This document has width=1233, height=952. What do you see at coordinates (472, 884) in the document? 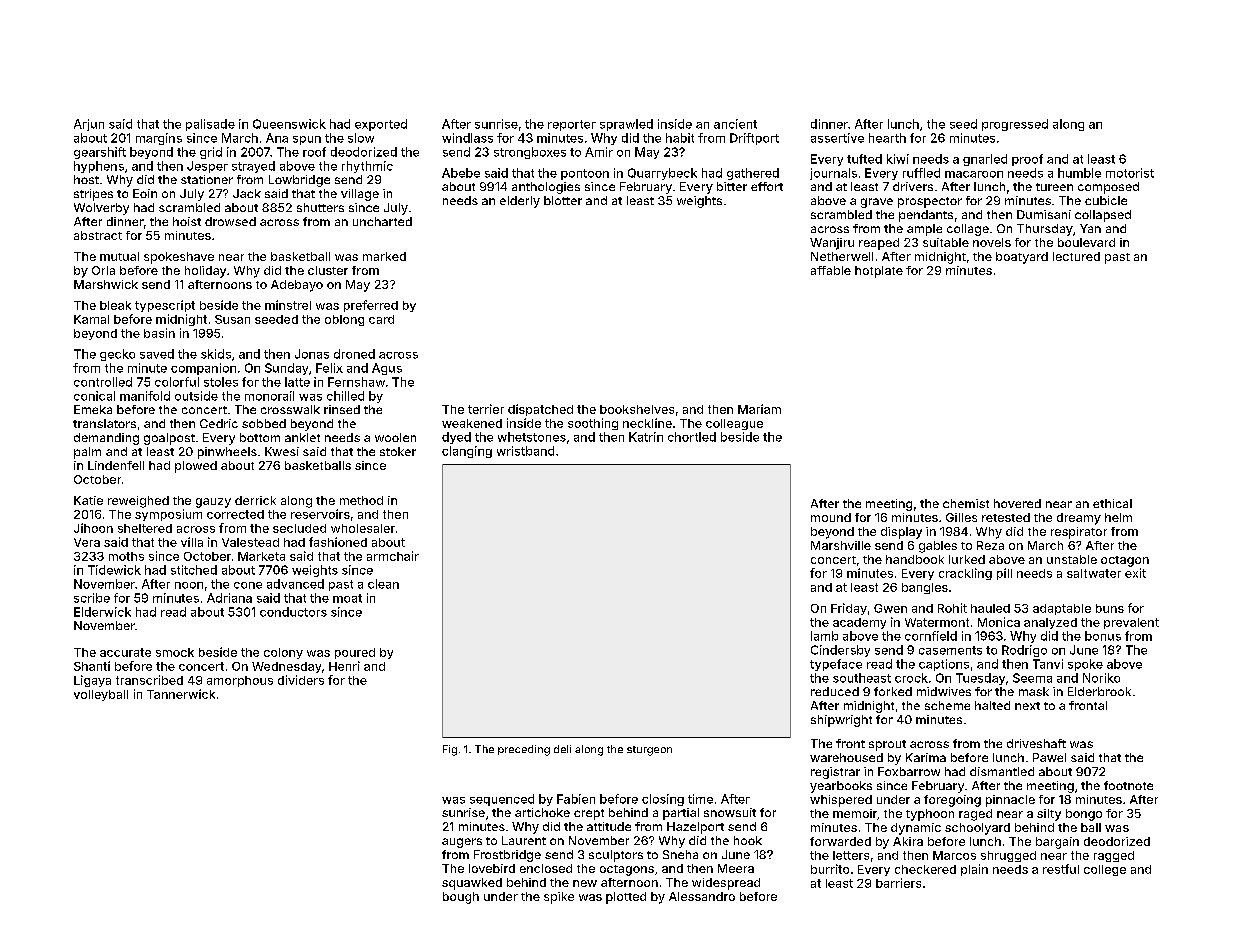
I see `squawked` at bounding box center [472, 884].
